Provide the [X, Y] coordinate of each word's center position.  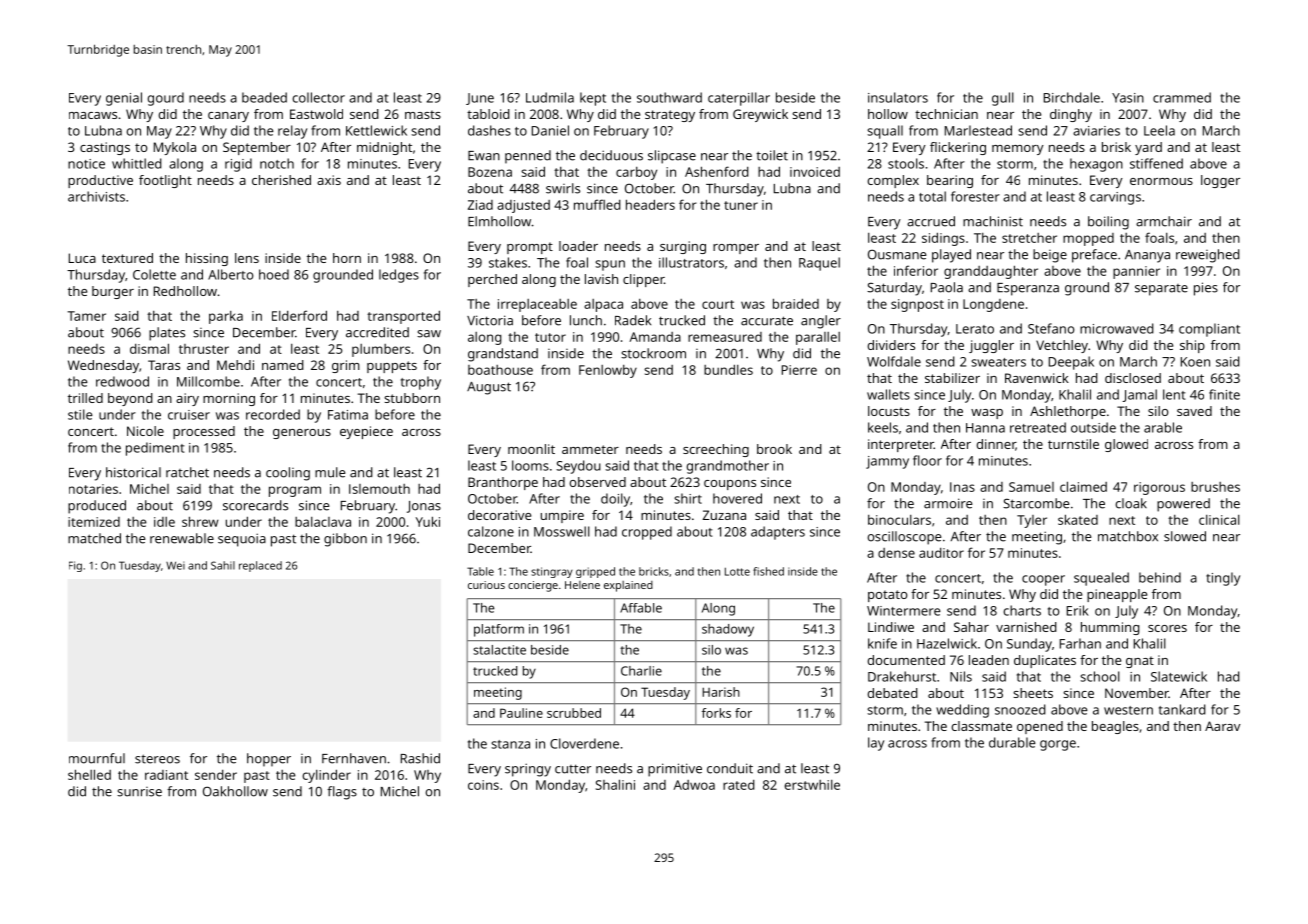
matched [94, 538]
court [718, 304]
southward [669, 97]
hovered [737, 498]
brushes [1215, 487]
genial [124, 99]
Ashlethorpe [1068, 412]
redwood [122, 381]
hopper [269, 760]
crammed [1182, 97]
